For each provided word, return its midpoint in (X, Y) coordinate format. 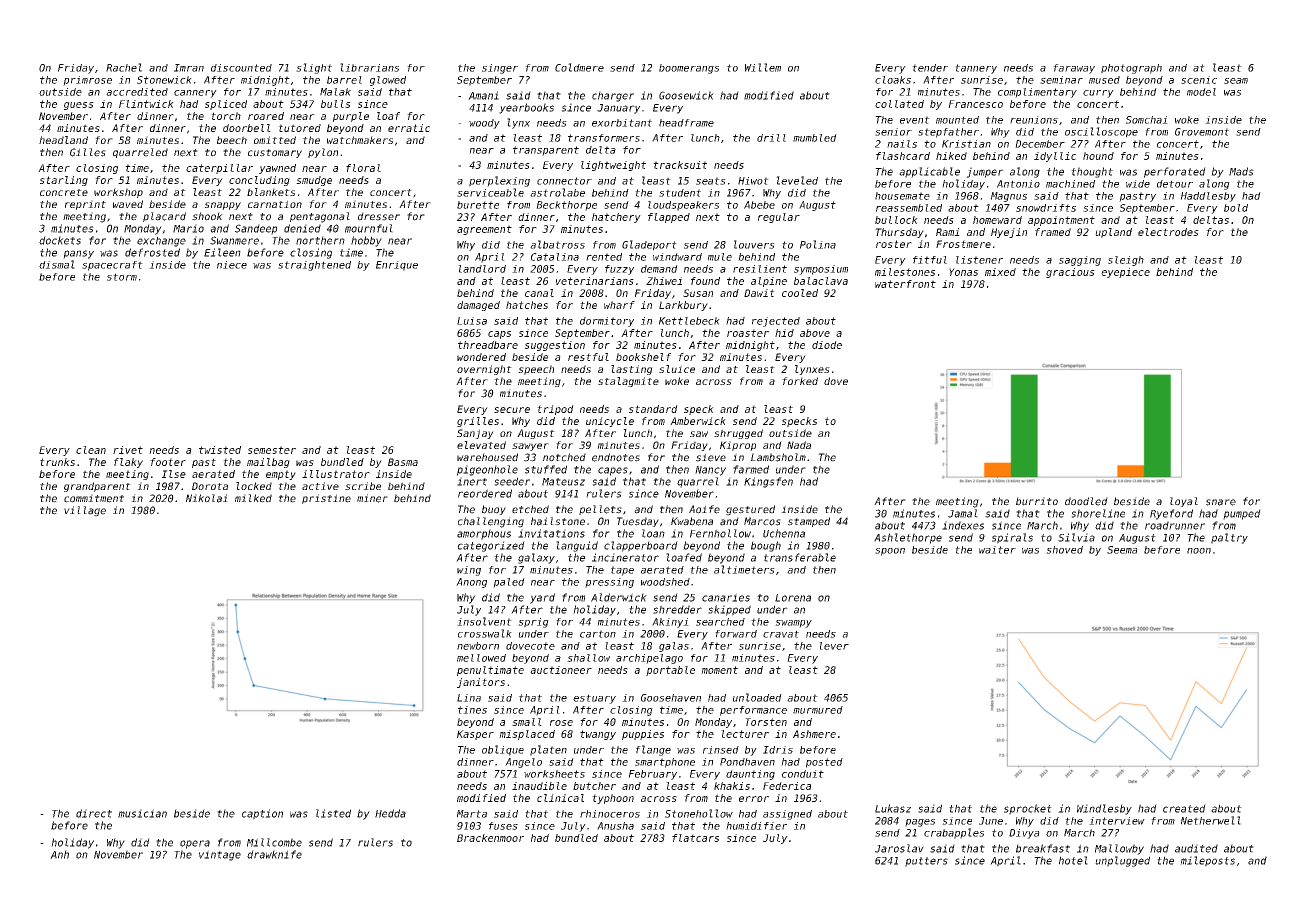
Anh (59, 854)
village (85, 511)
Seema (1122, 550)
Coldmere (579, 67)
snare (1221, 502)
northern (320, 240)
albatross (557, 244)
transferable (800, 557)
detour (1175, 184)
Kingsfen (768, 482)
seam (1236, 81)
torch (226, 116)
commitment (94, 498)
